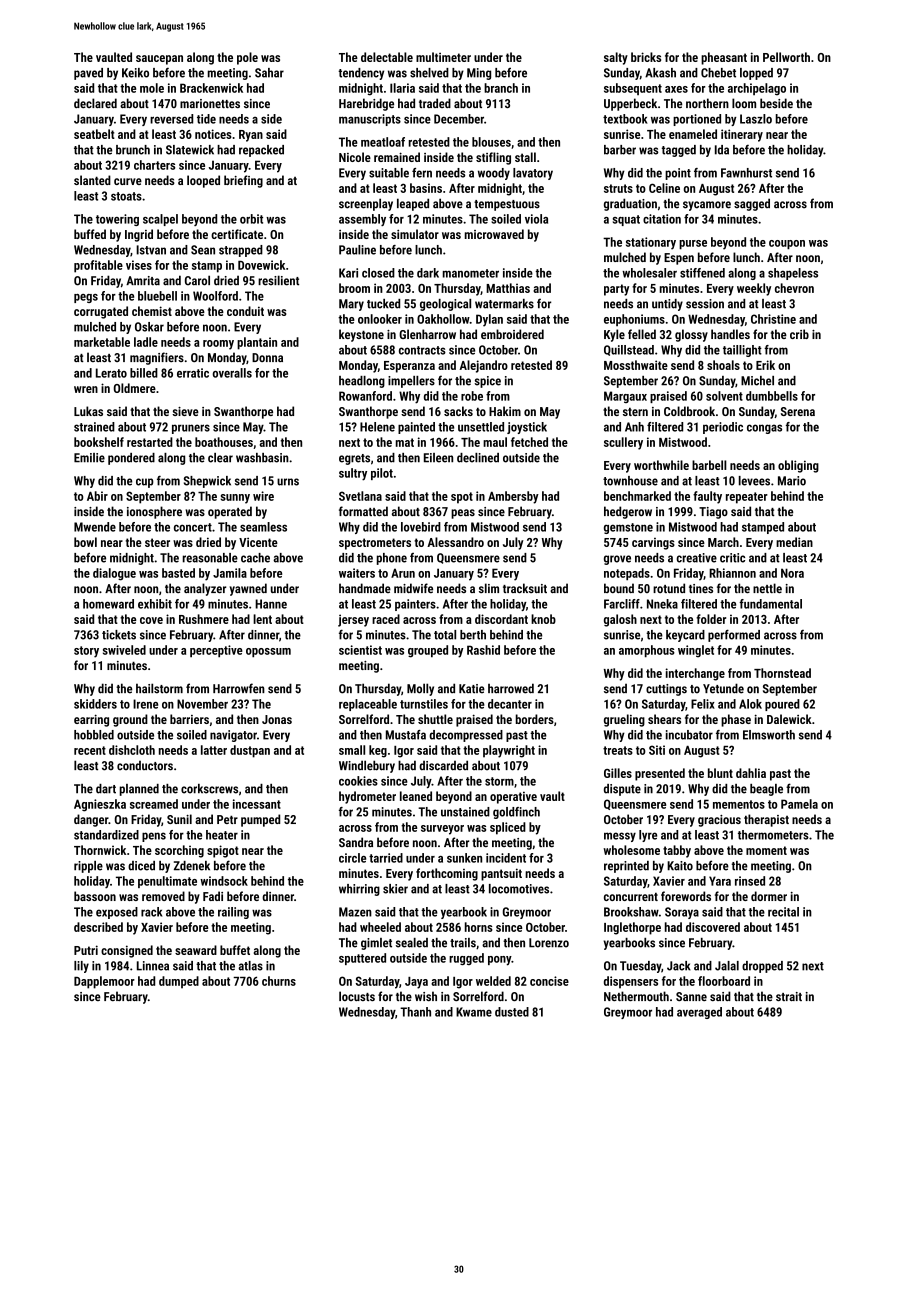  Describe the element at coordinates (163, 896) in the page. I see `removed` at that location.
